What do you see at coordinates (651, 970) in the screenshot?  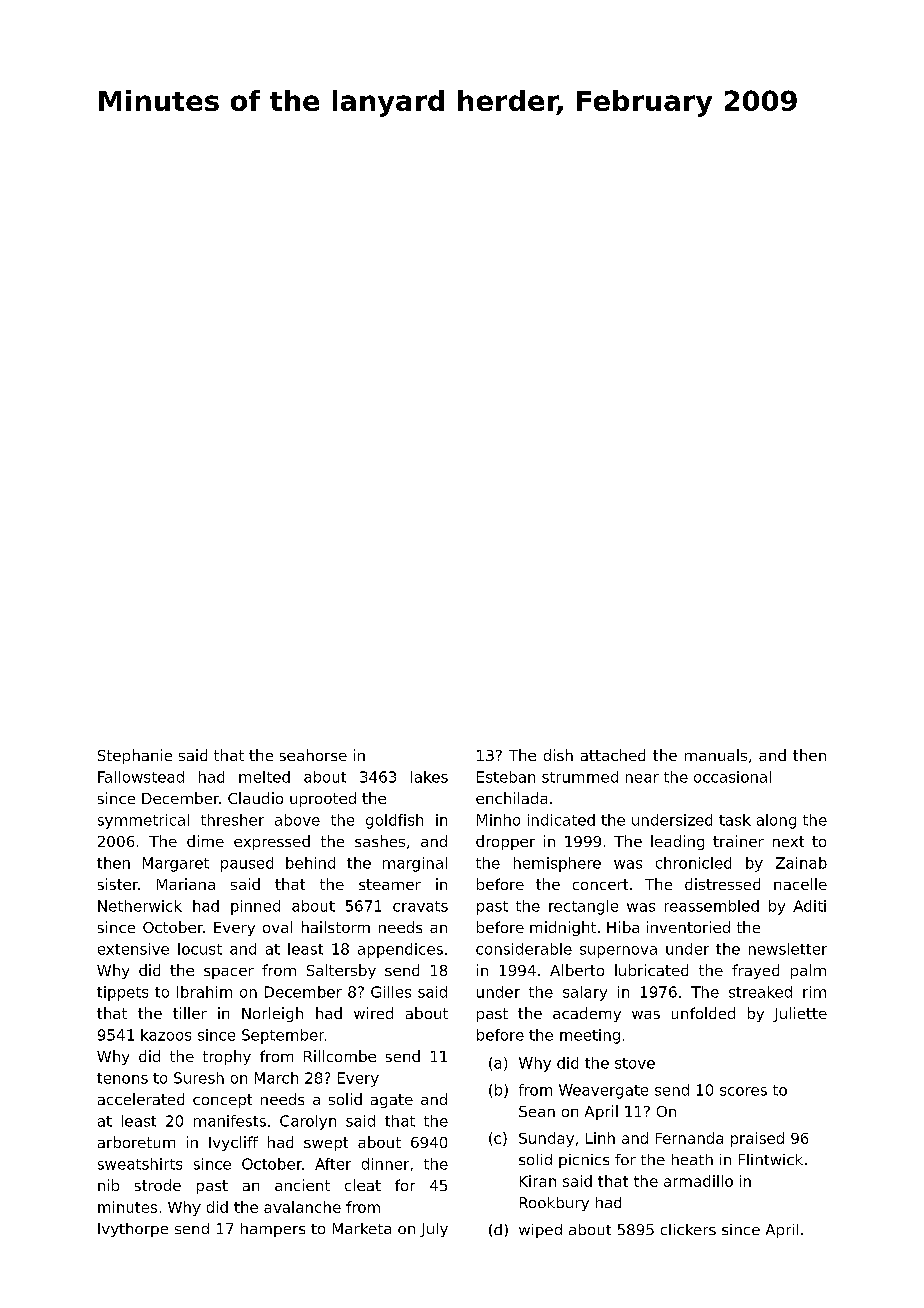 I see `lubricated` at bounding box center [651, 970].
